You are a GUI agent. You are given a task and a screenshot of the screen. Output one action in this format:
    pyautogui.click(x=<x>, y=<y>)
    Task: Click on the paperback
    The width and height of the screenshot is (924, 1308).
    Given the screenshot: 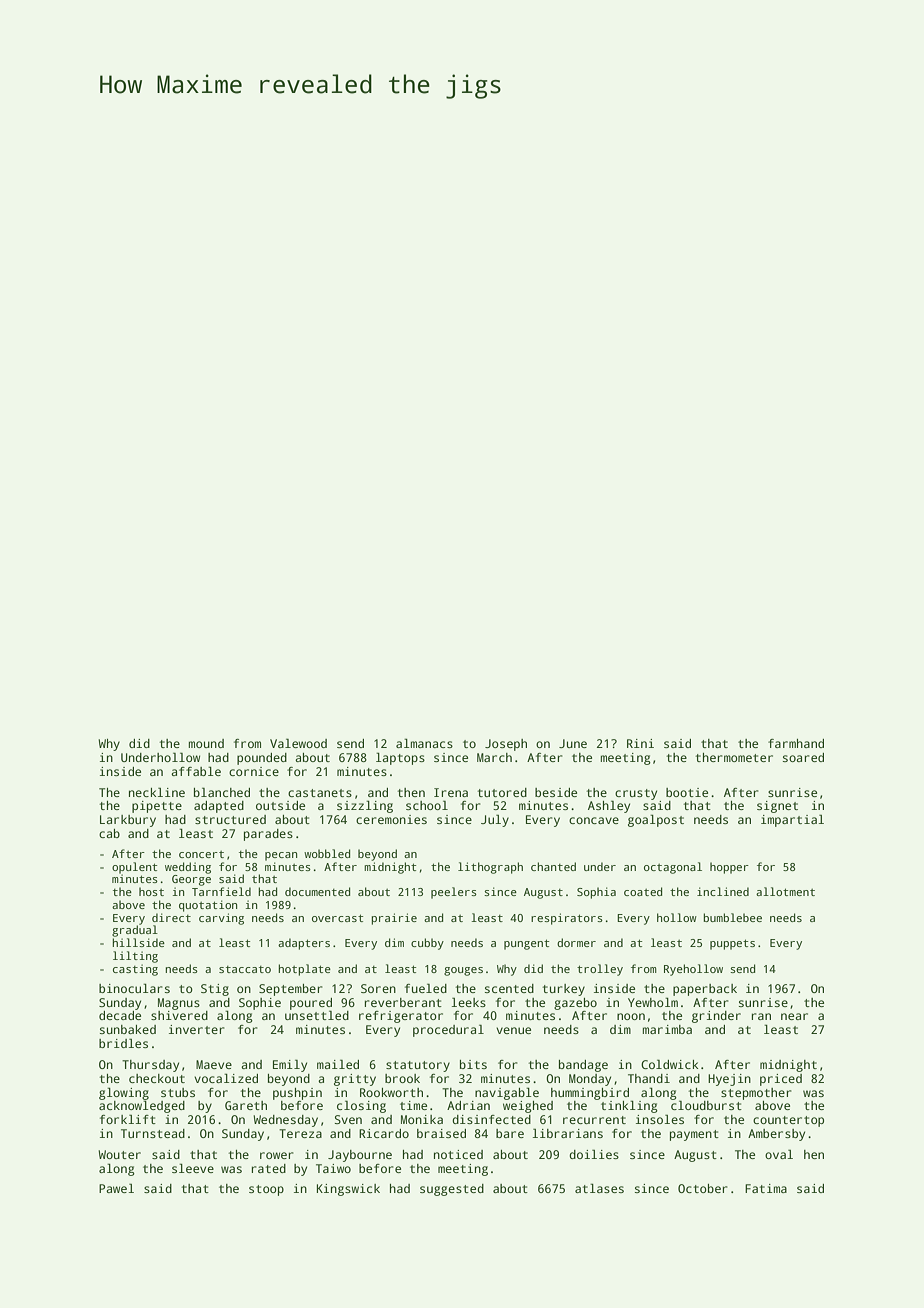 What is the action you would take?
    pyautogui.click(x=705, y=990)
